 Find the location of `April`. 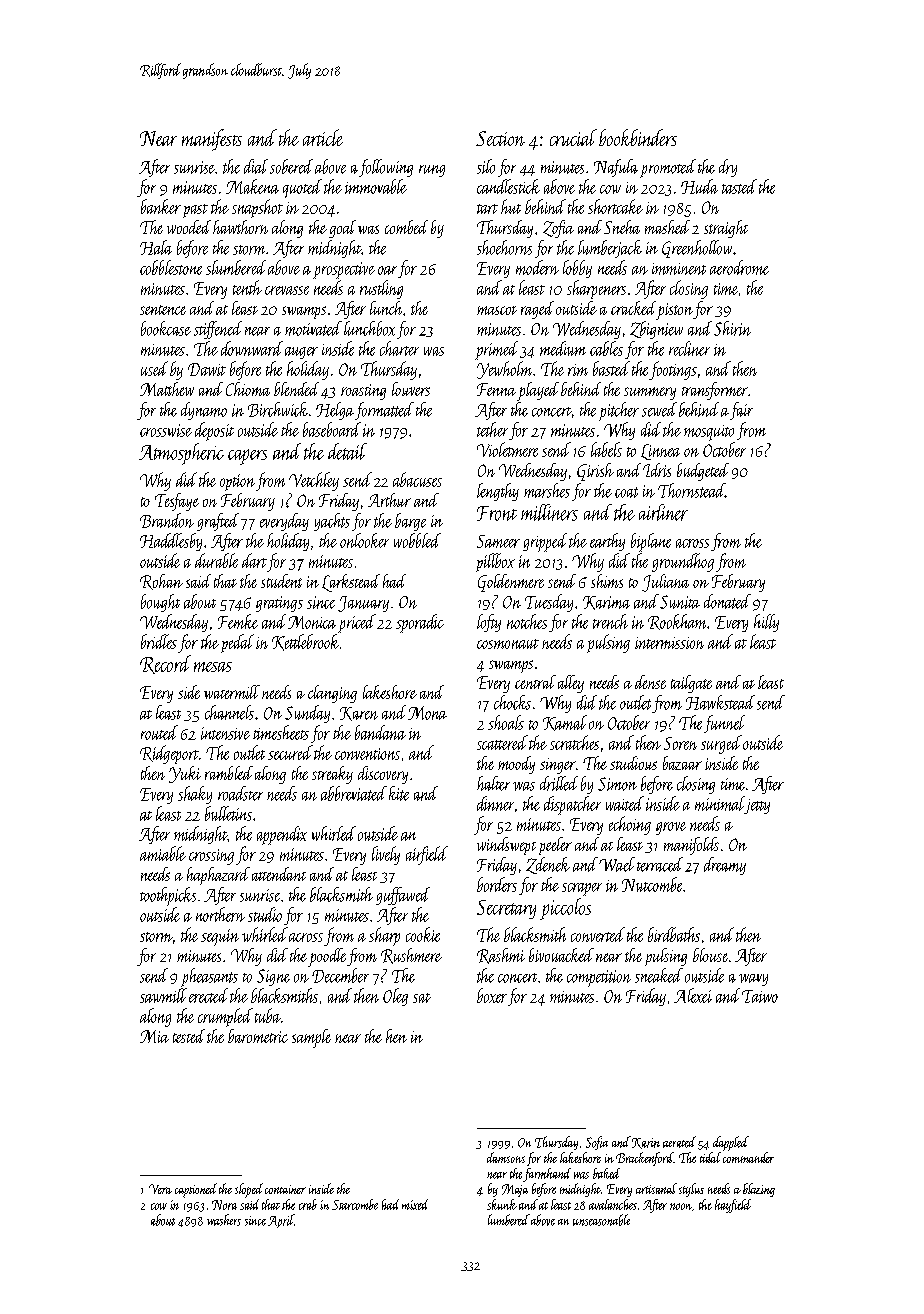

April is located at coordinates (281, 1221).
